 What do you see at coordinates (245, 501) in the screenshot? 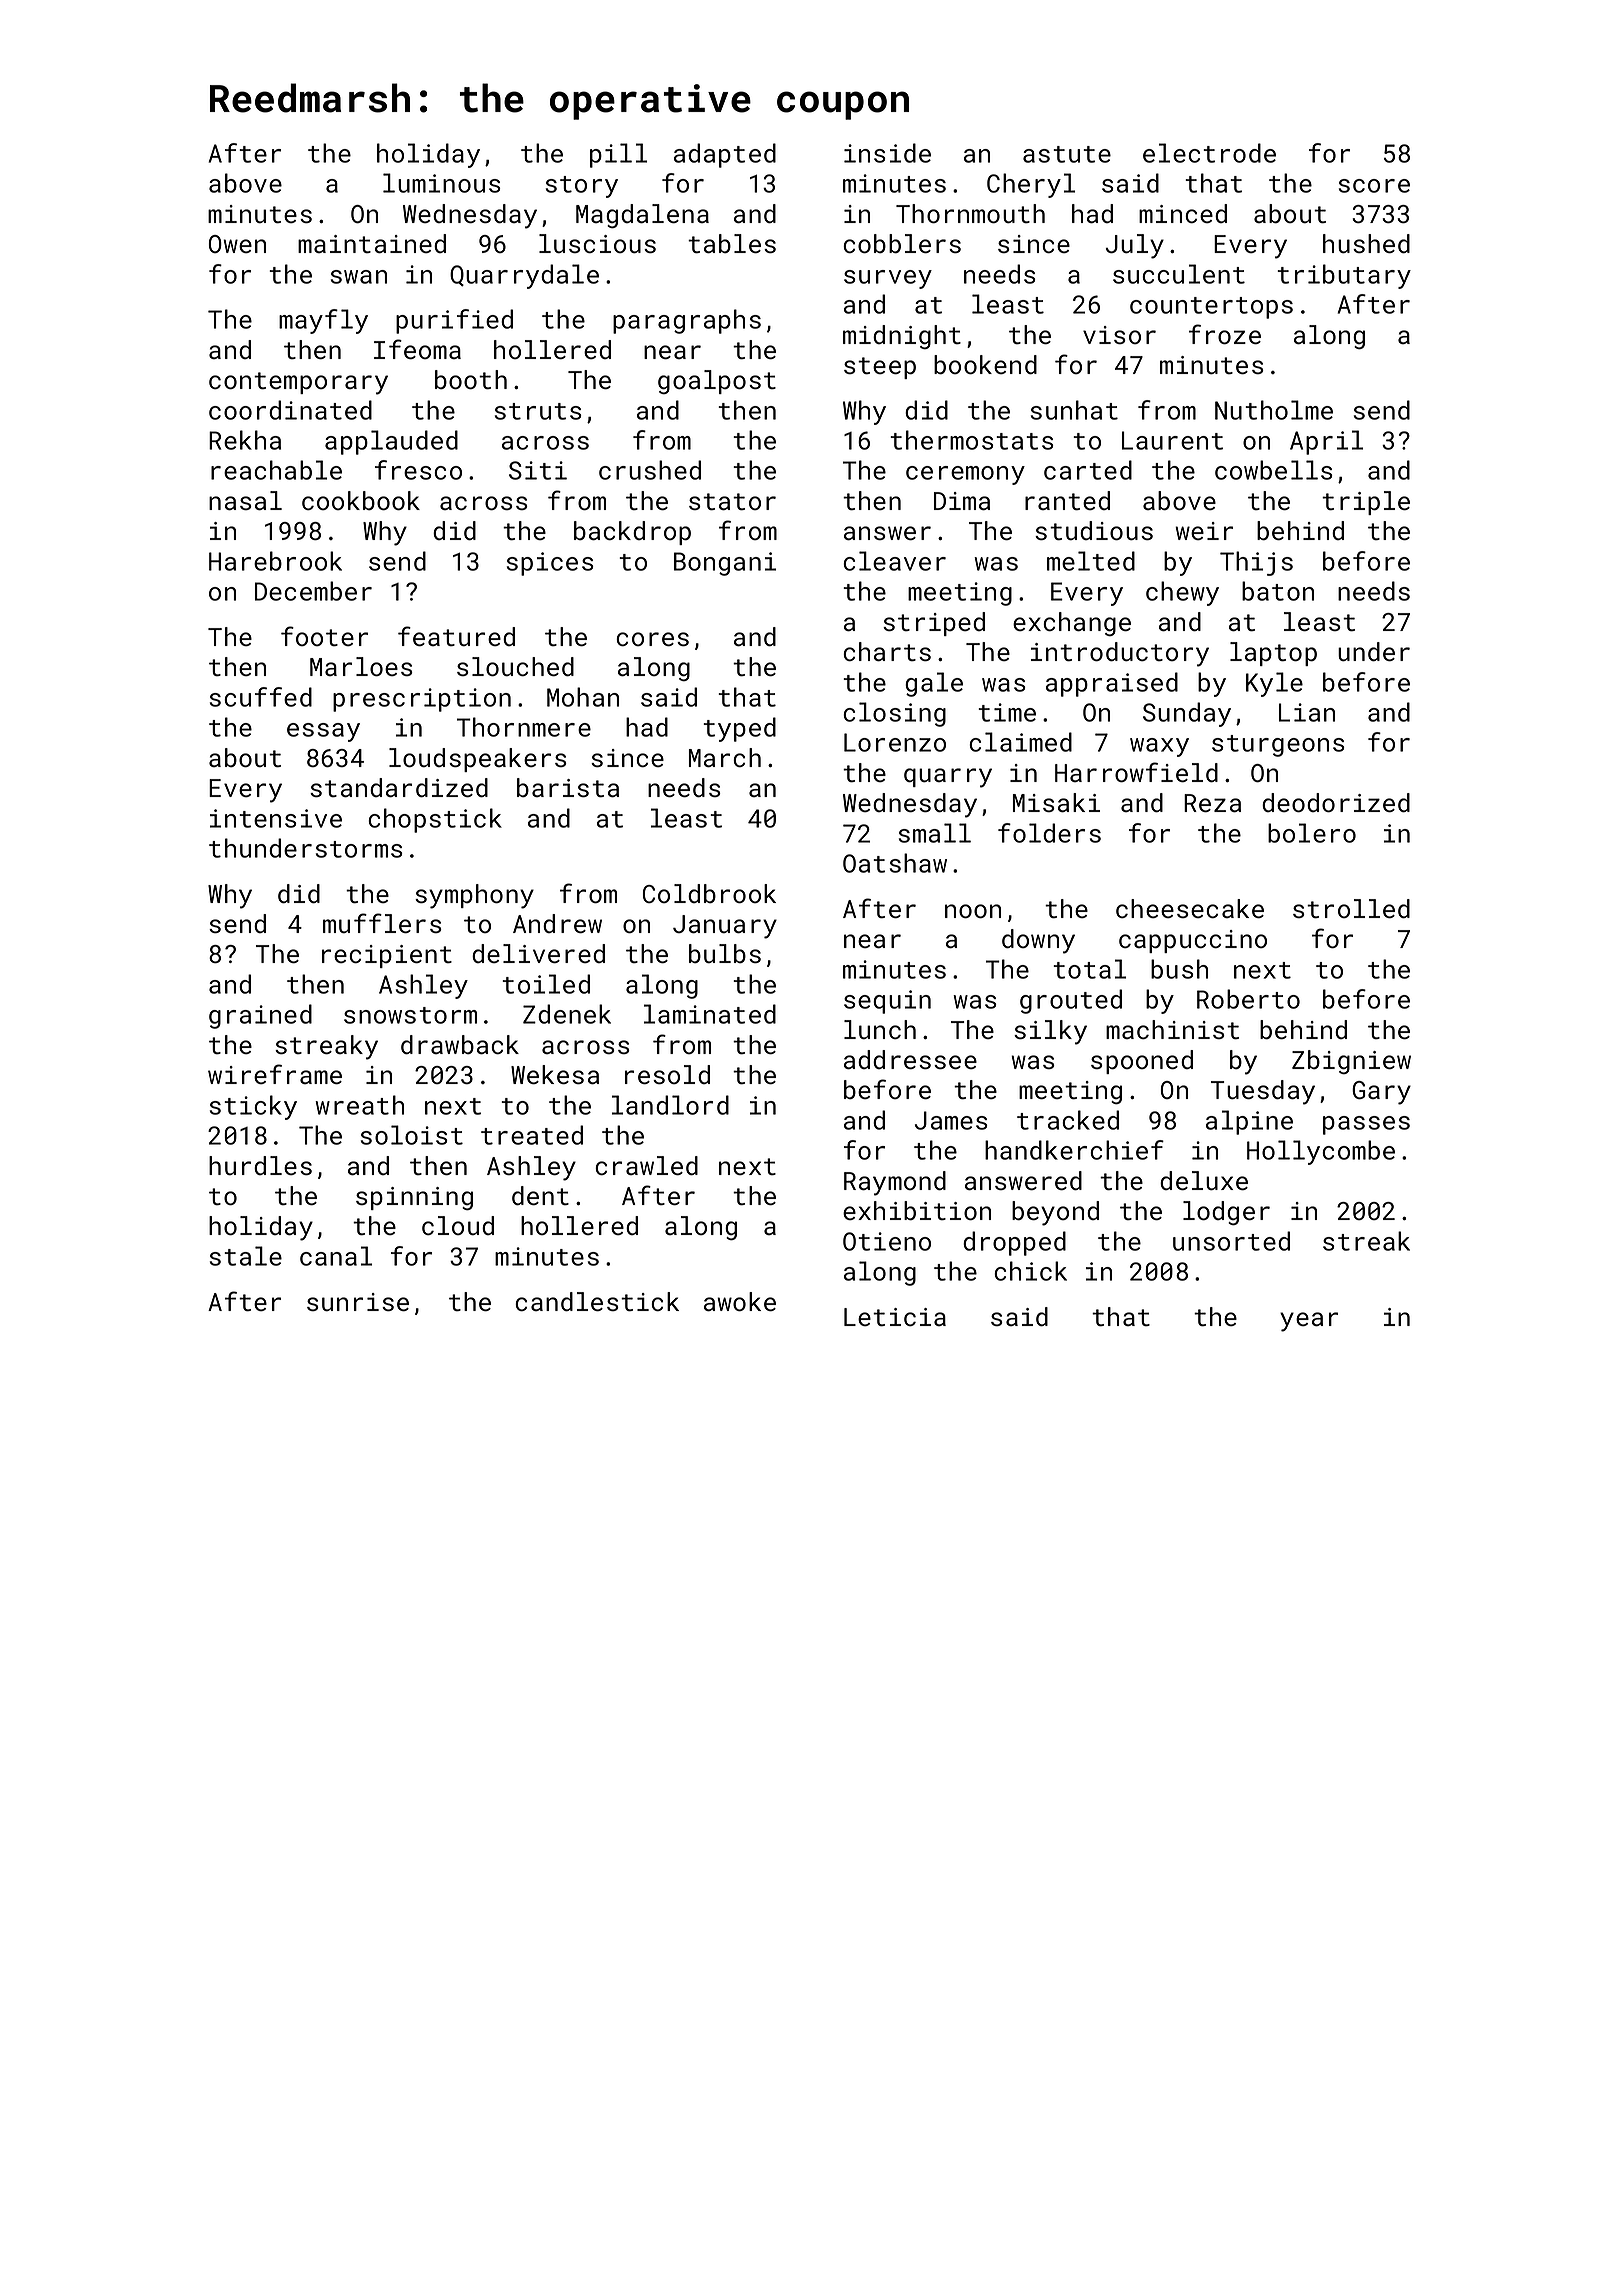
I see `nasal` at bounding box center [245, 501].
